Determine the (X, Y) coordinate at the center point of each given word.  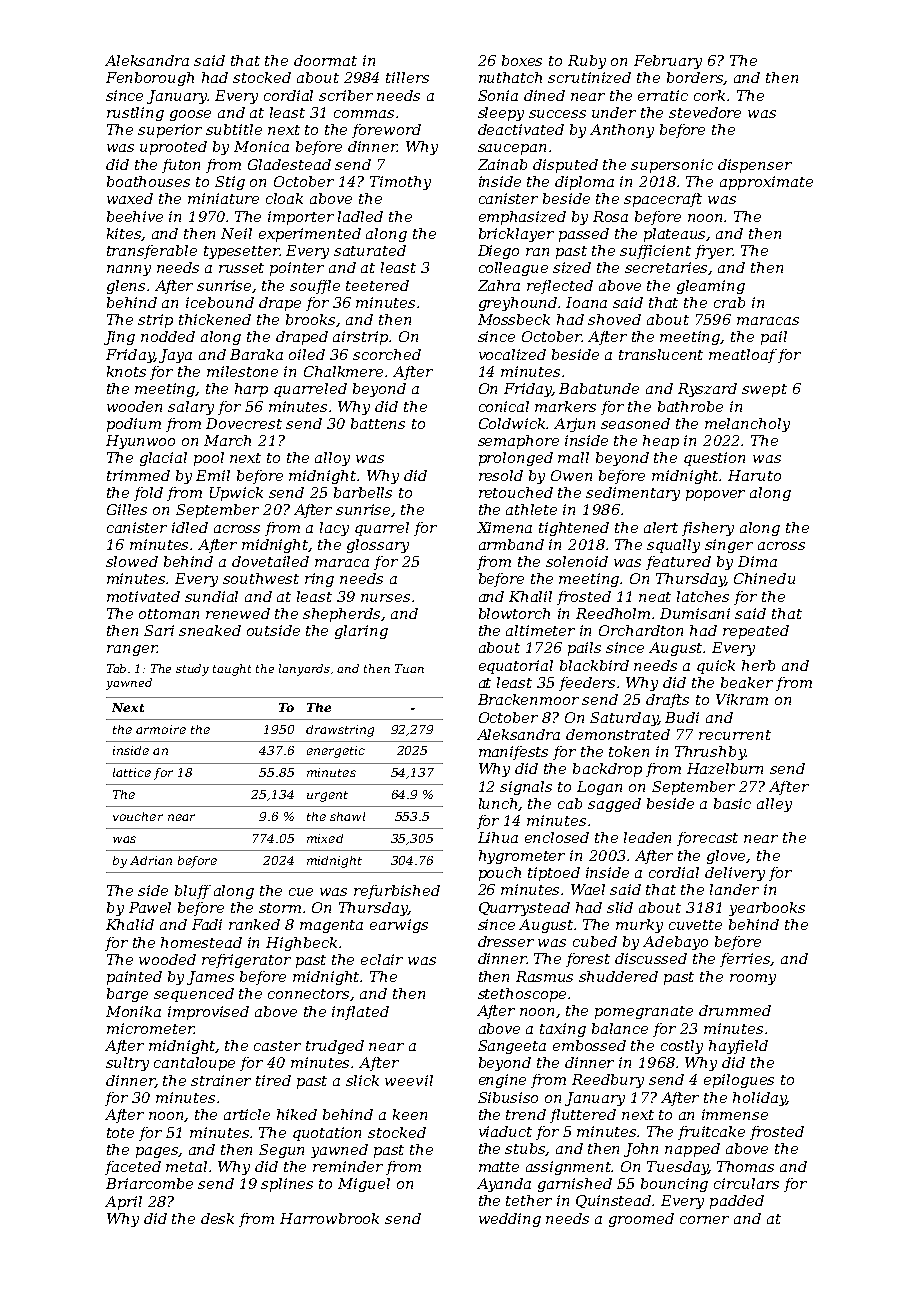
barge (127, 995)
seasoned (635, 423)
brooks (311, 320)
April (123, 1203)
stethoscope (522, 995)
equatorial (516, 667)
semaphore (518, 442)
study (192, 670)
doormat (325, 60)
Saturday (624, 719)
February (668, 62)
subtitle (234, 129)
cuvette (695, 925)
